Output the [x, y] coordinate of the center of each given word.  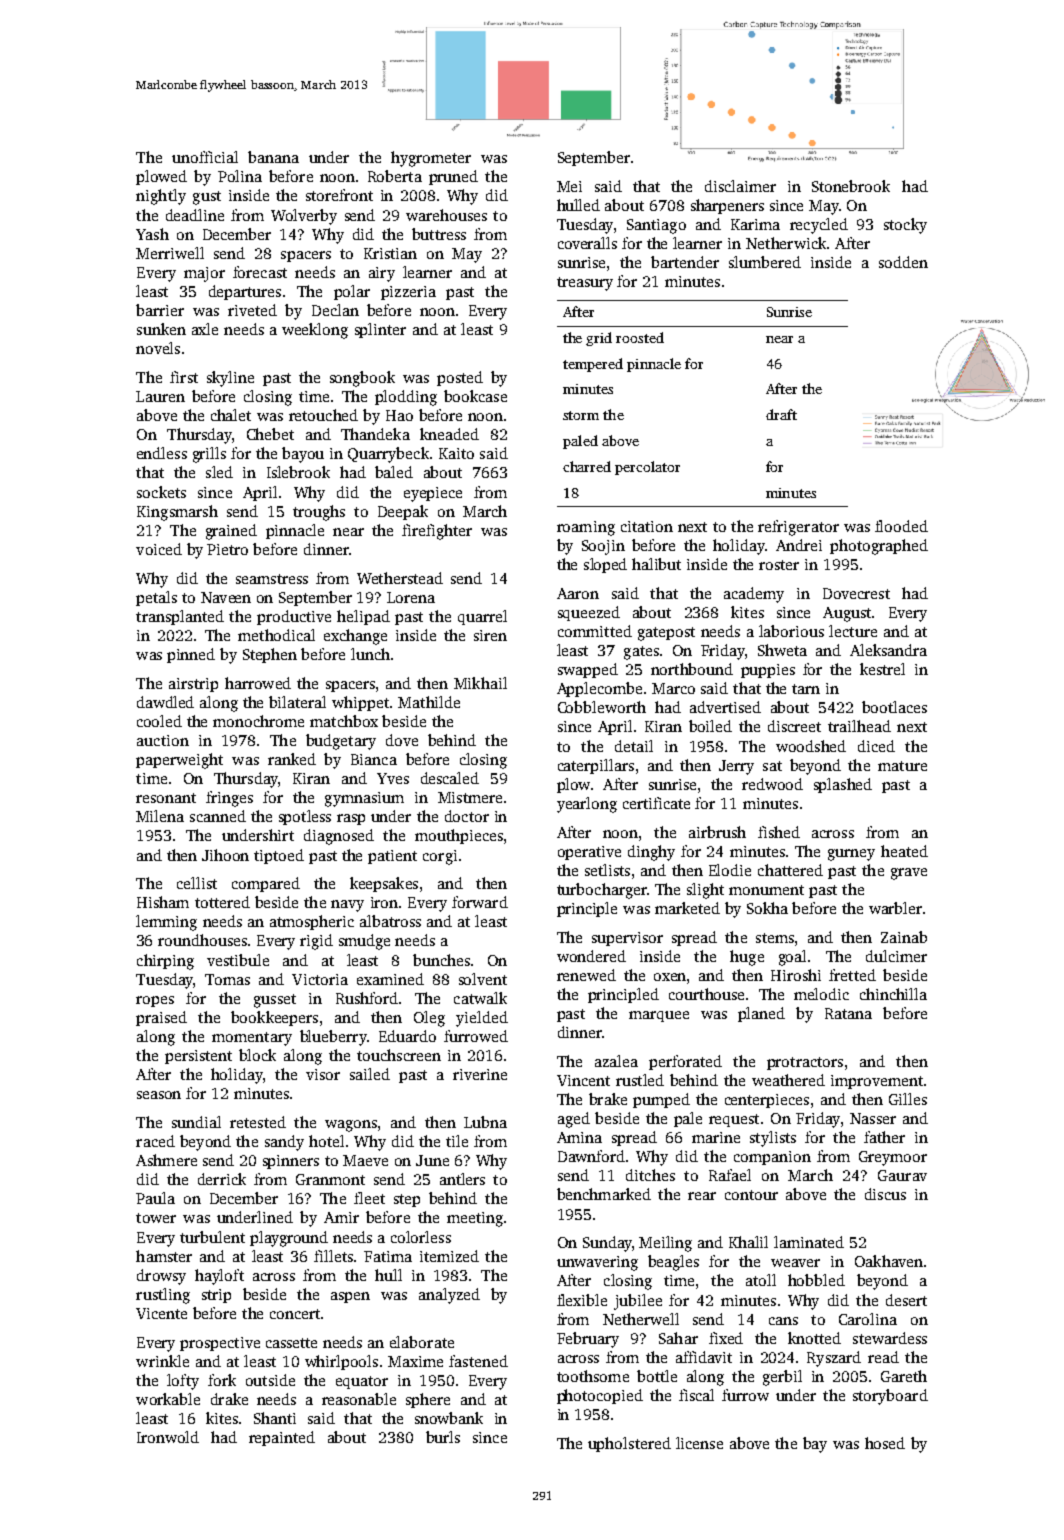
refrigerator [798, 528]
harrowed [258, 683]
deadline [195, 215]
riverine [480, 1074]
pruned [453, 177]
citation [647, 526]
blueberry [333, 1038]
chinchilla [893, 994]
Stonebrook [851, 186]
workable [168, 1399]
